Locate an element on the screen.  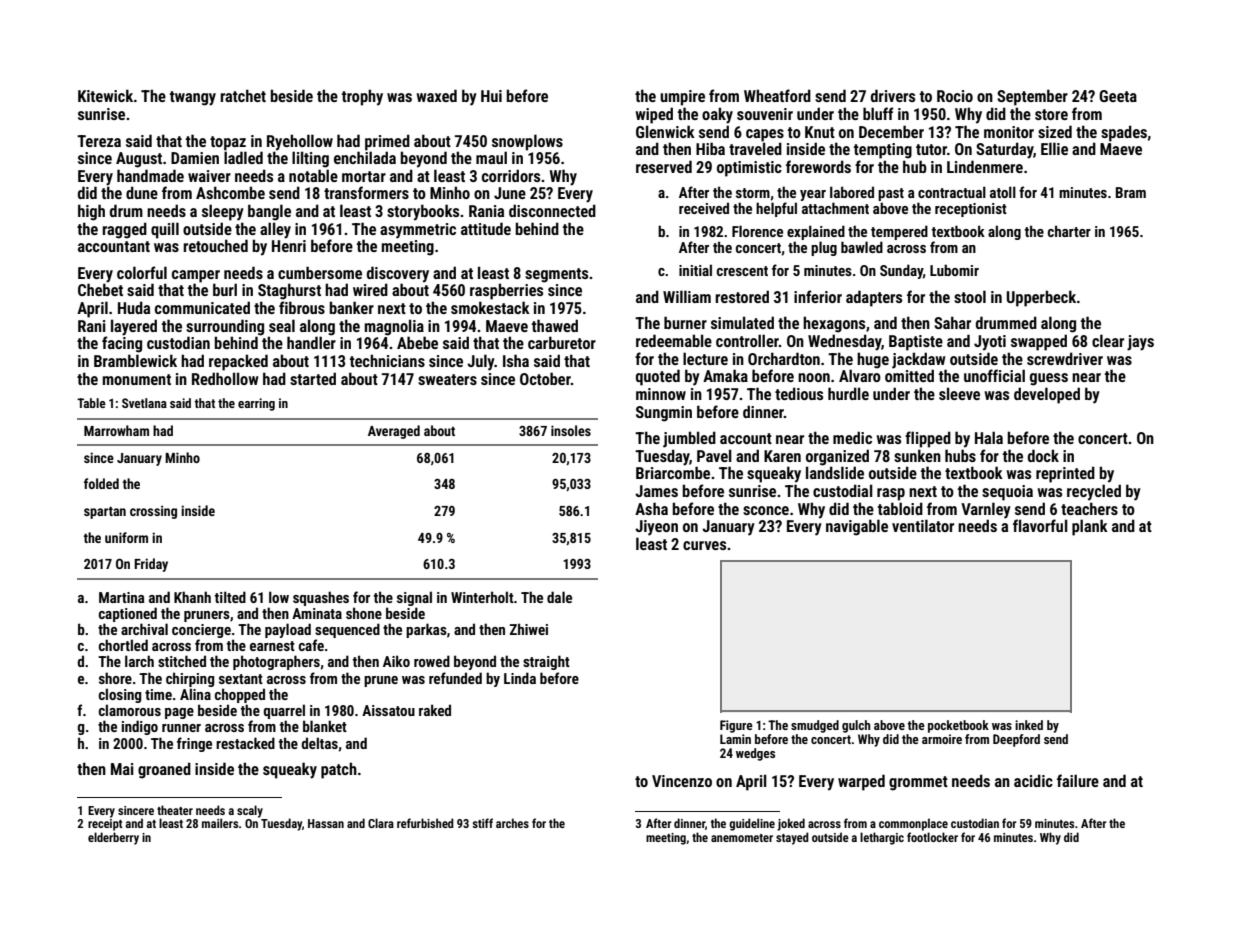
footlocker is located at coordinates (932, 837).
